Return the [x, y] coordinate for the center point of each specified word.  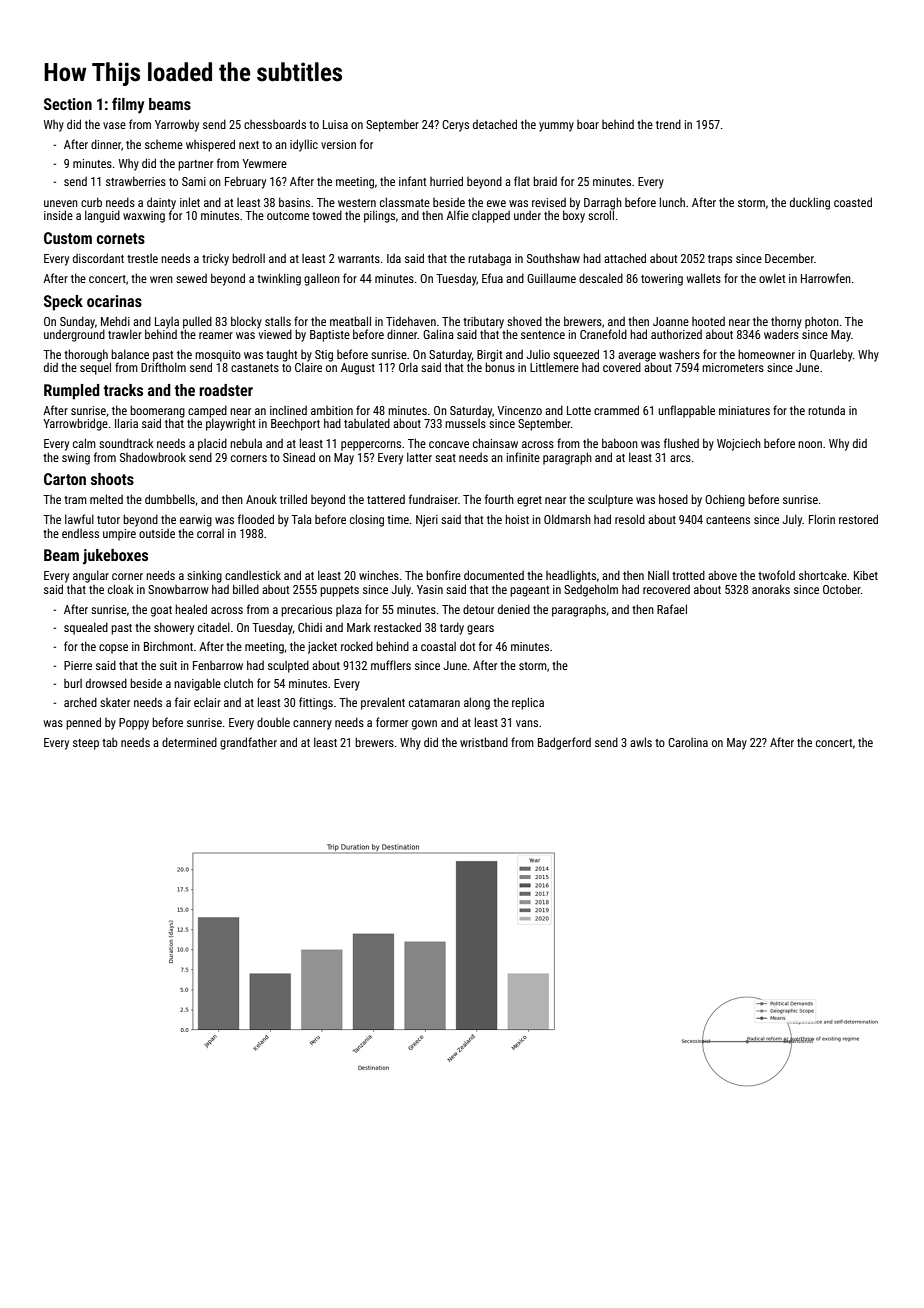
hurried [446, 181]
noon [810, 444]
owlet [772, 278]
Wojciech [739, 444]
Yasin [430, 589]
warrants [359, 259]
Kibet [866, 575]
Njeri [427, 521]
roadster [226, 390]
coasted [853, 202]
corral [210, 533]
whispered [210, 145]
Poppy [134, 724]
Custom [68, 238]
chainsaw [495, 443]
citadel [214, 627]
